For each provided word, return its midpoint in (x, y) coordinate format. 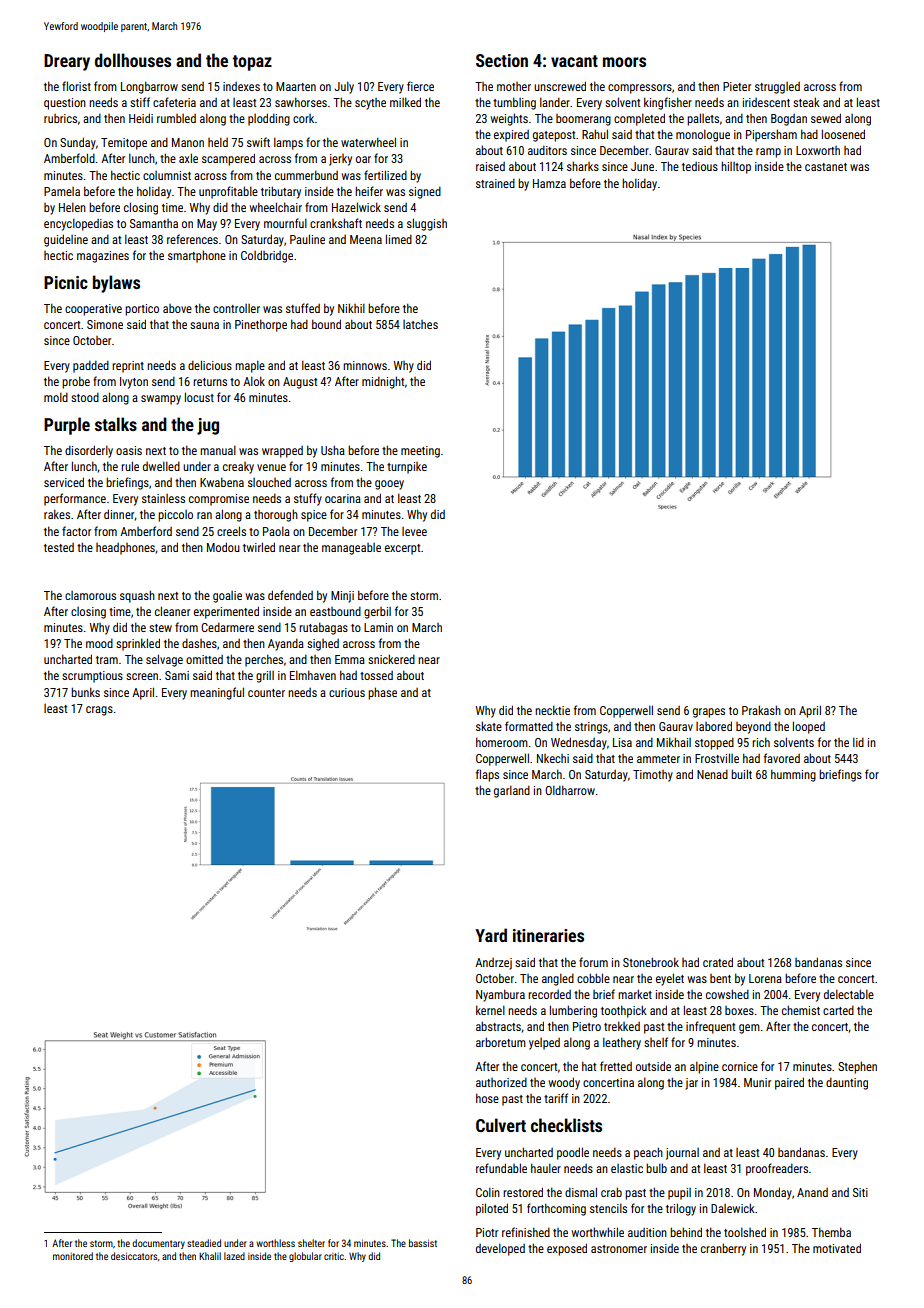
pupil (679, 1194)
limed (399, 239)
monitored (73, 1256)
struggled (777, 88)
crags (99, 711)
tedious (700, 166)
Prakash (761, 710)
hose (487, 1098)
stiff (140, 102)
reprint (128, 367)
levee (414, 531)
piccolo (175, 516)
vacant (574, 61)
